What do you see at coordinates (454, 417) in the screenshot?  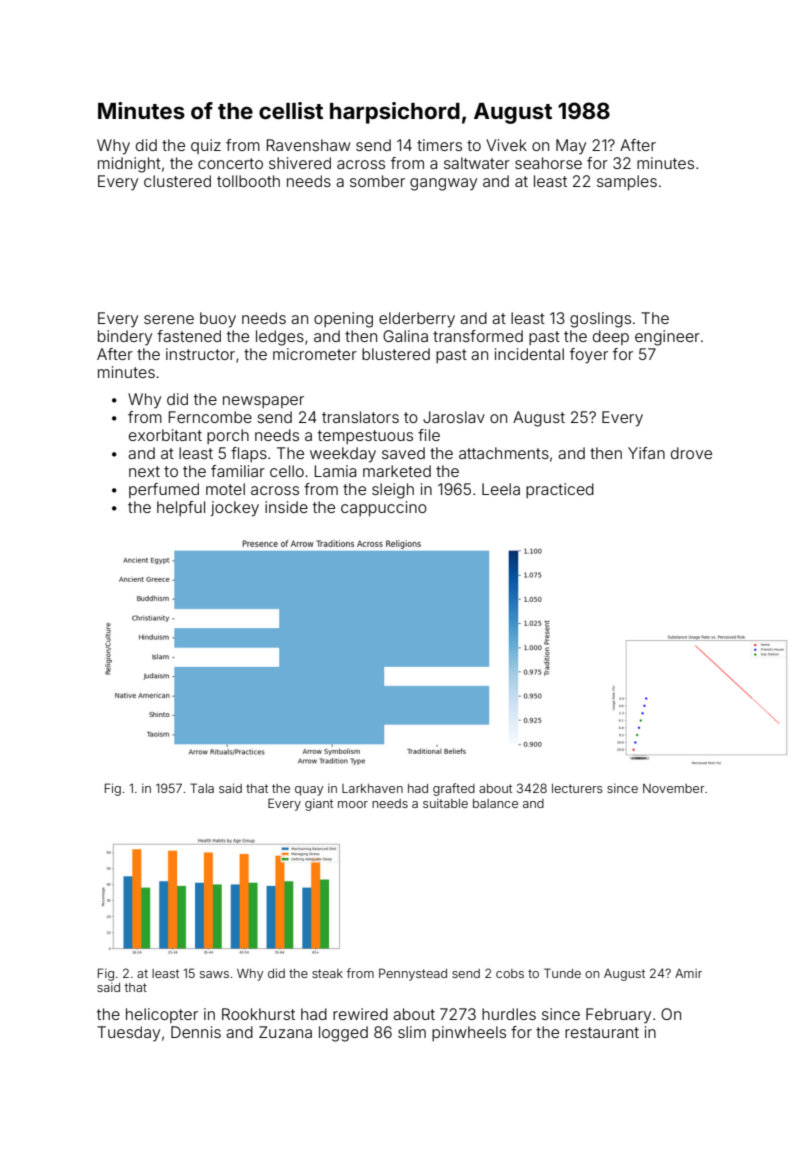 I see `Jaroslav` at bounding box center [454, 417].
